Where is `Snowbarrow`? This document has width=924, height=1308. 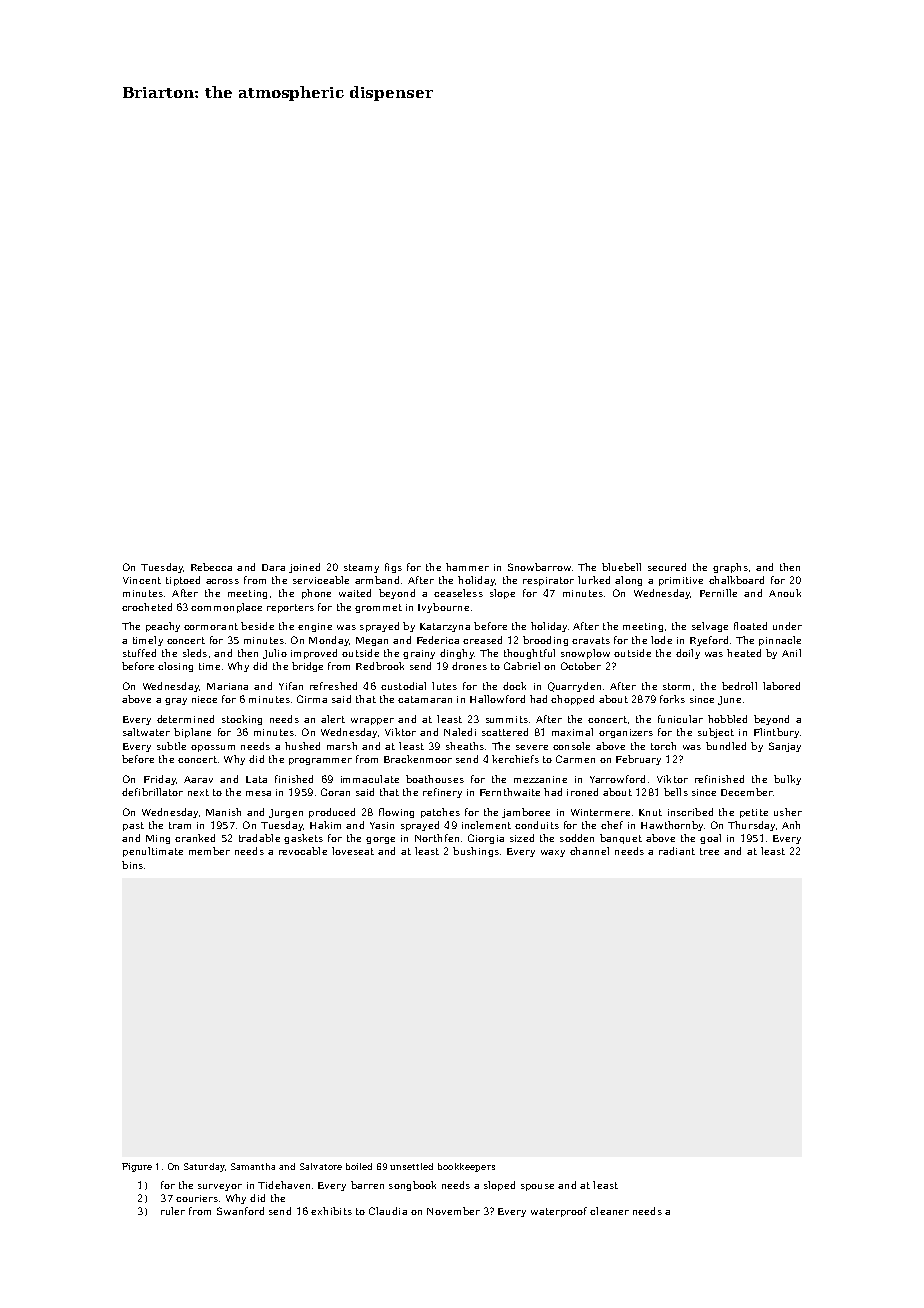
Snowbarrow is located at coordinates (539, 567).
